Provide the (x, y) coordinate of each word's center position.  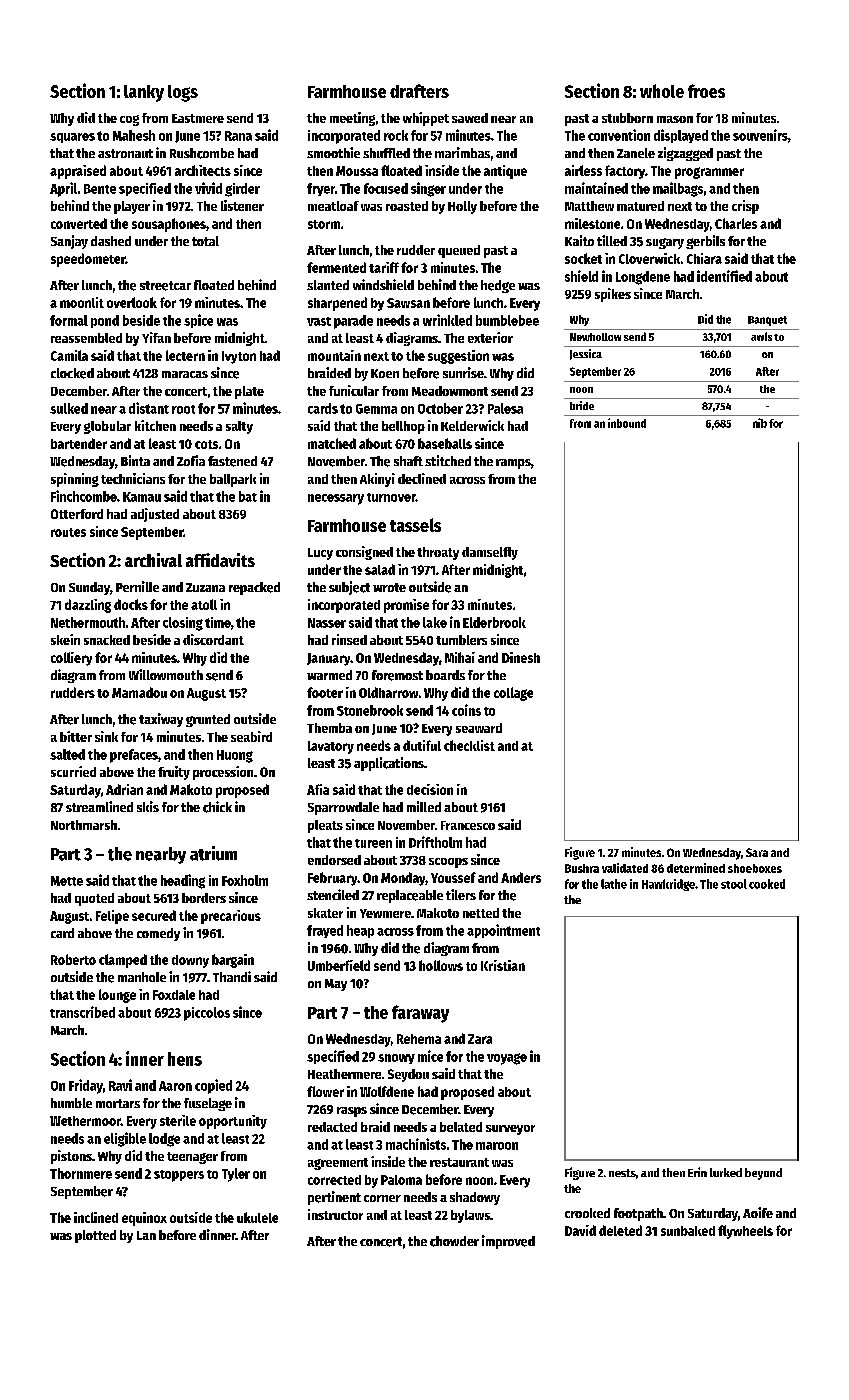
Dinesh (521, 657)
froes (706, 91)
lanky (144, 93)
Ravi (120, 1085)
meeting (352, 119)
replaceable (410, 896)
